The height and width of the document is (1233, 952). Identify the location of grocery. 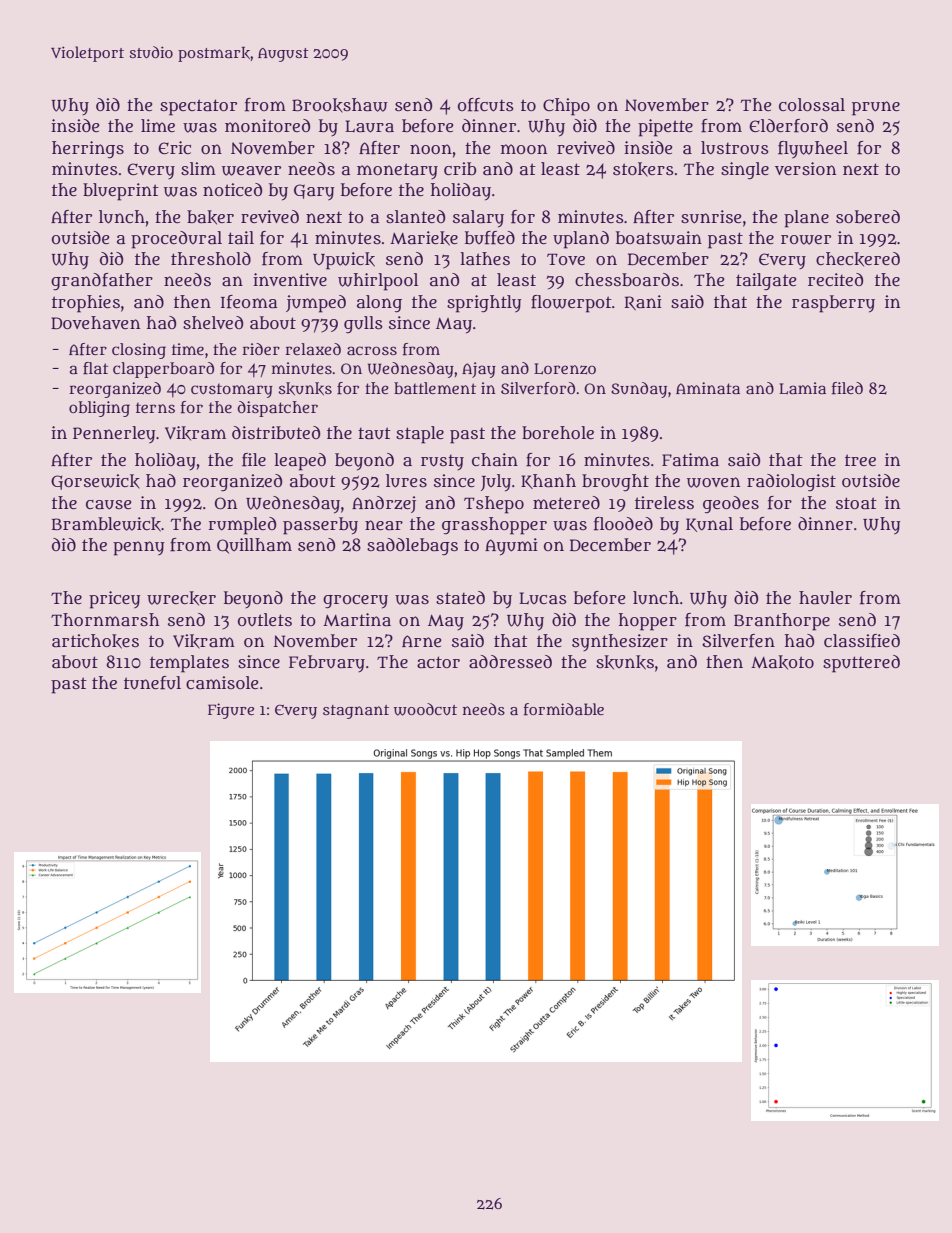
(355, 602).
